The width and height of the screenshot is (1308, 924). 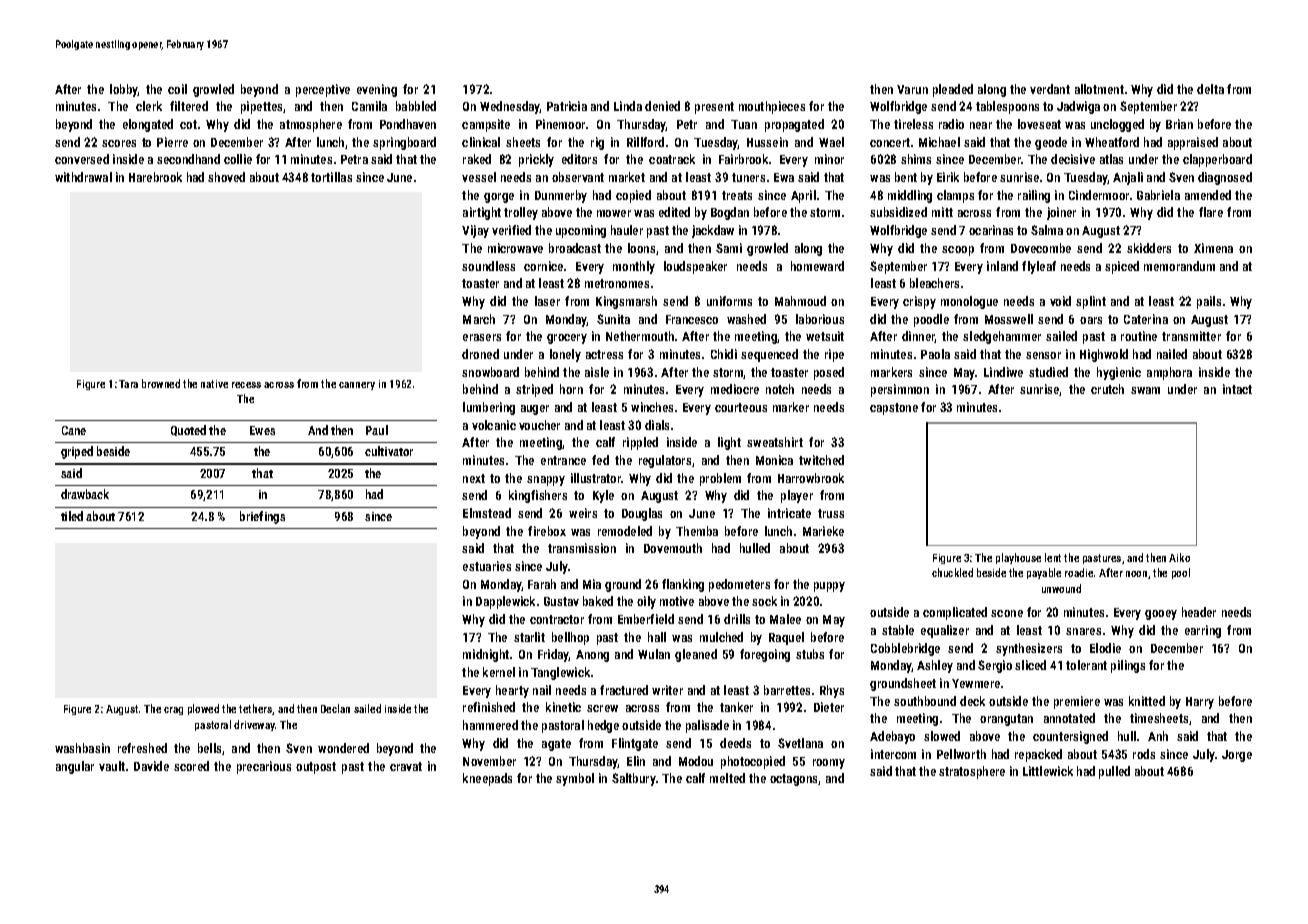 I want to click on secondhand, so click(x=188, y=159).
